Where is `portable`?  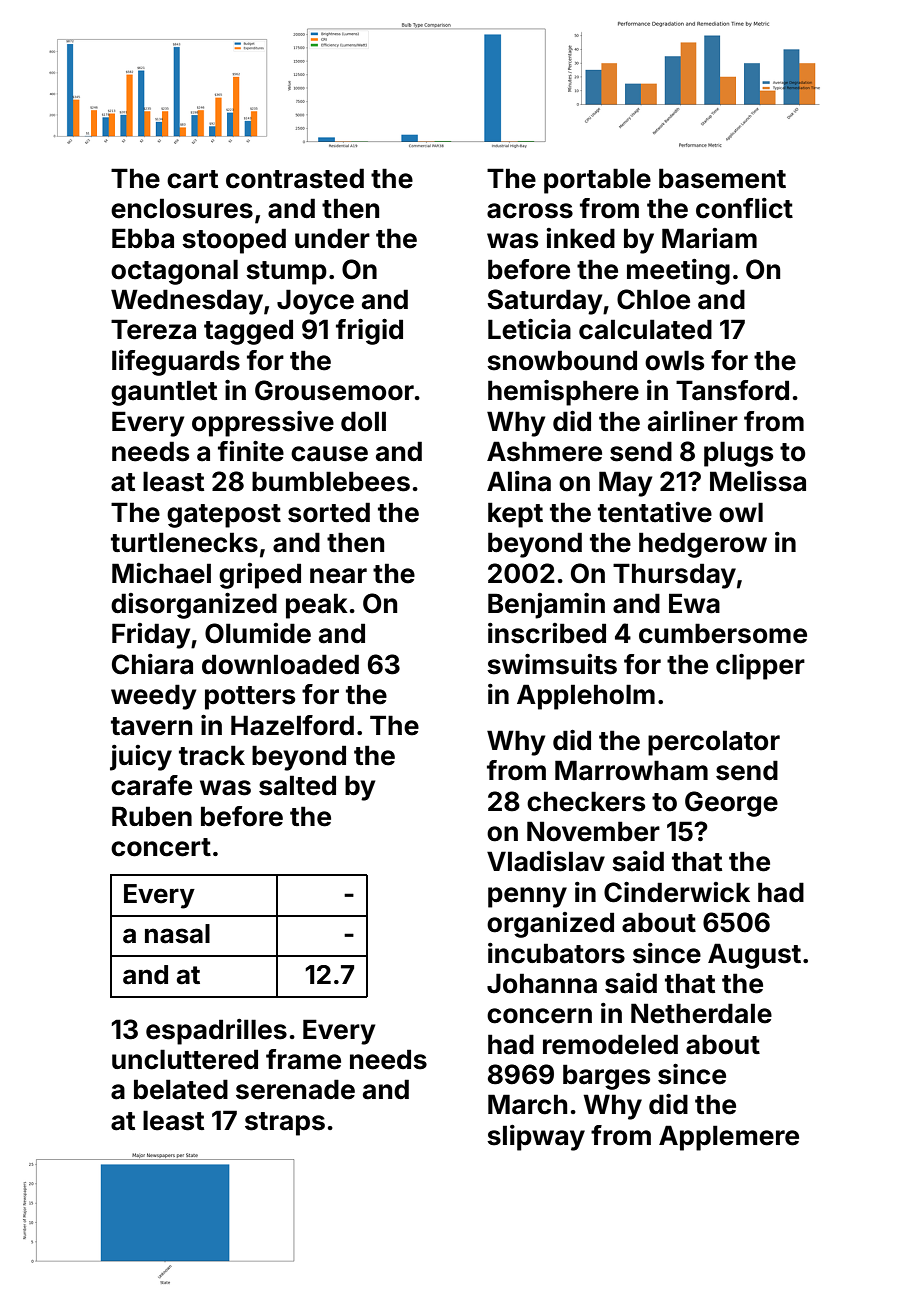 portable is located at coordinates (597, 181).
